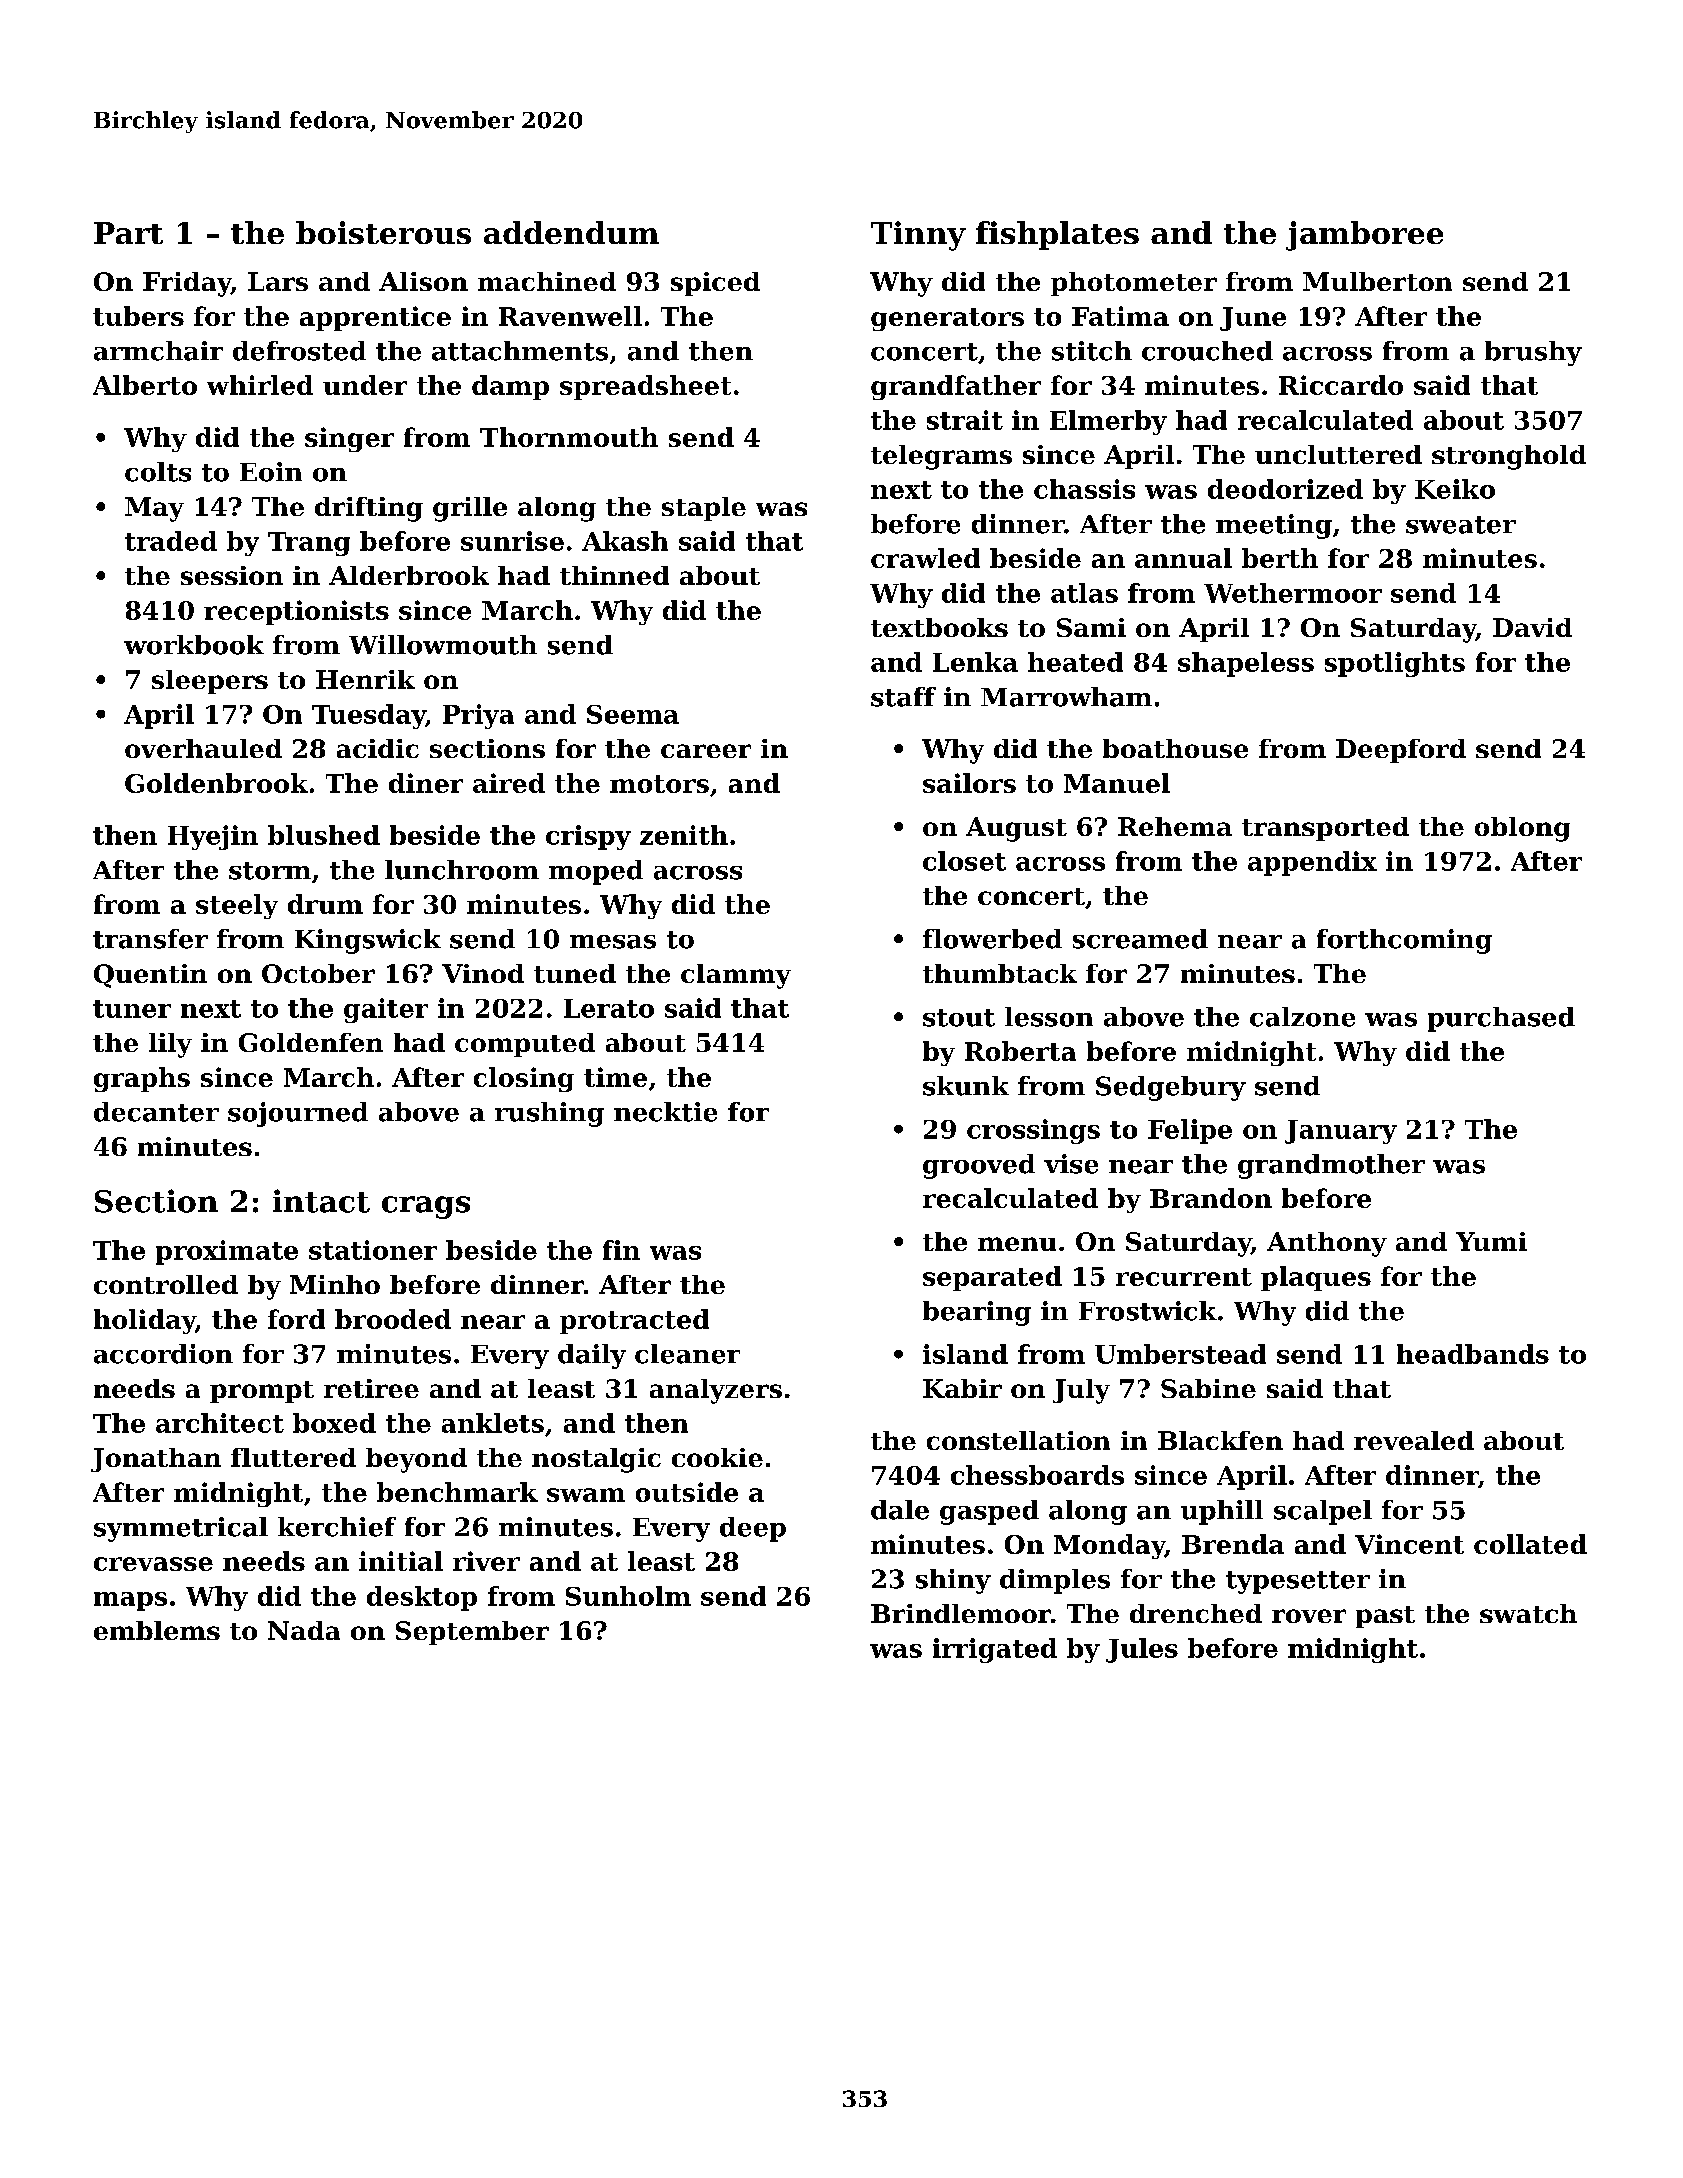 The image size is (1683, 2178). What do you see at coordinates (1140, 939) in the screenshot?
I see `screamed` at bounding box center [1140, 939].
